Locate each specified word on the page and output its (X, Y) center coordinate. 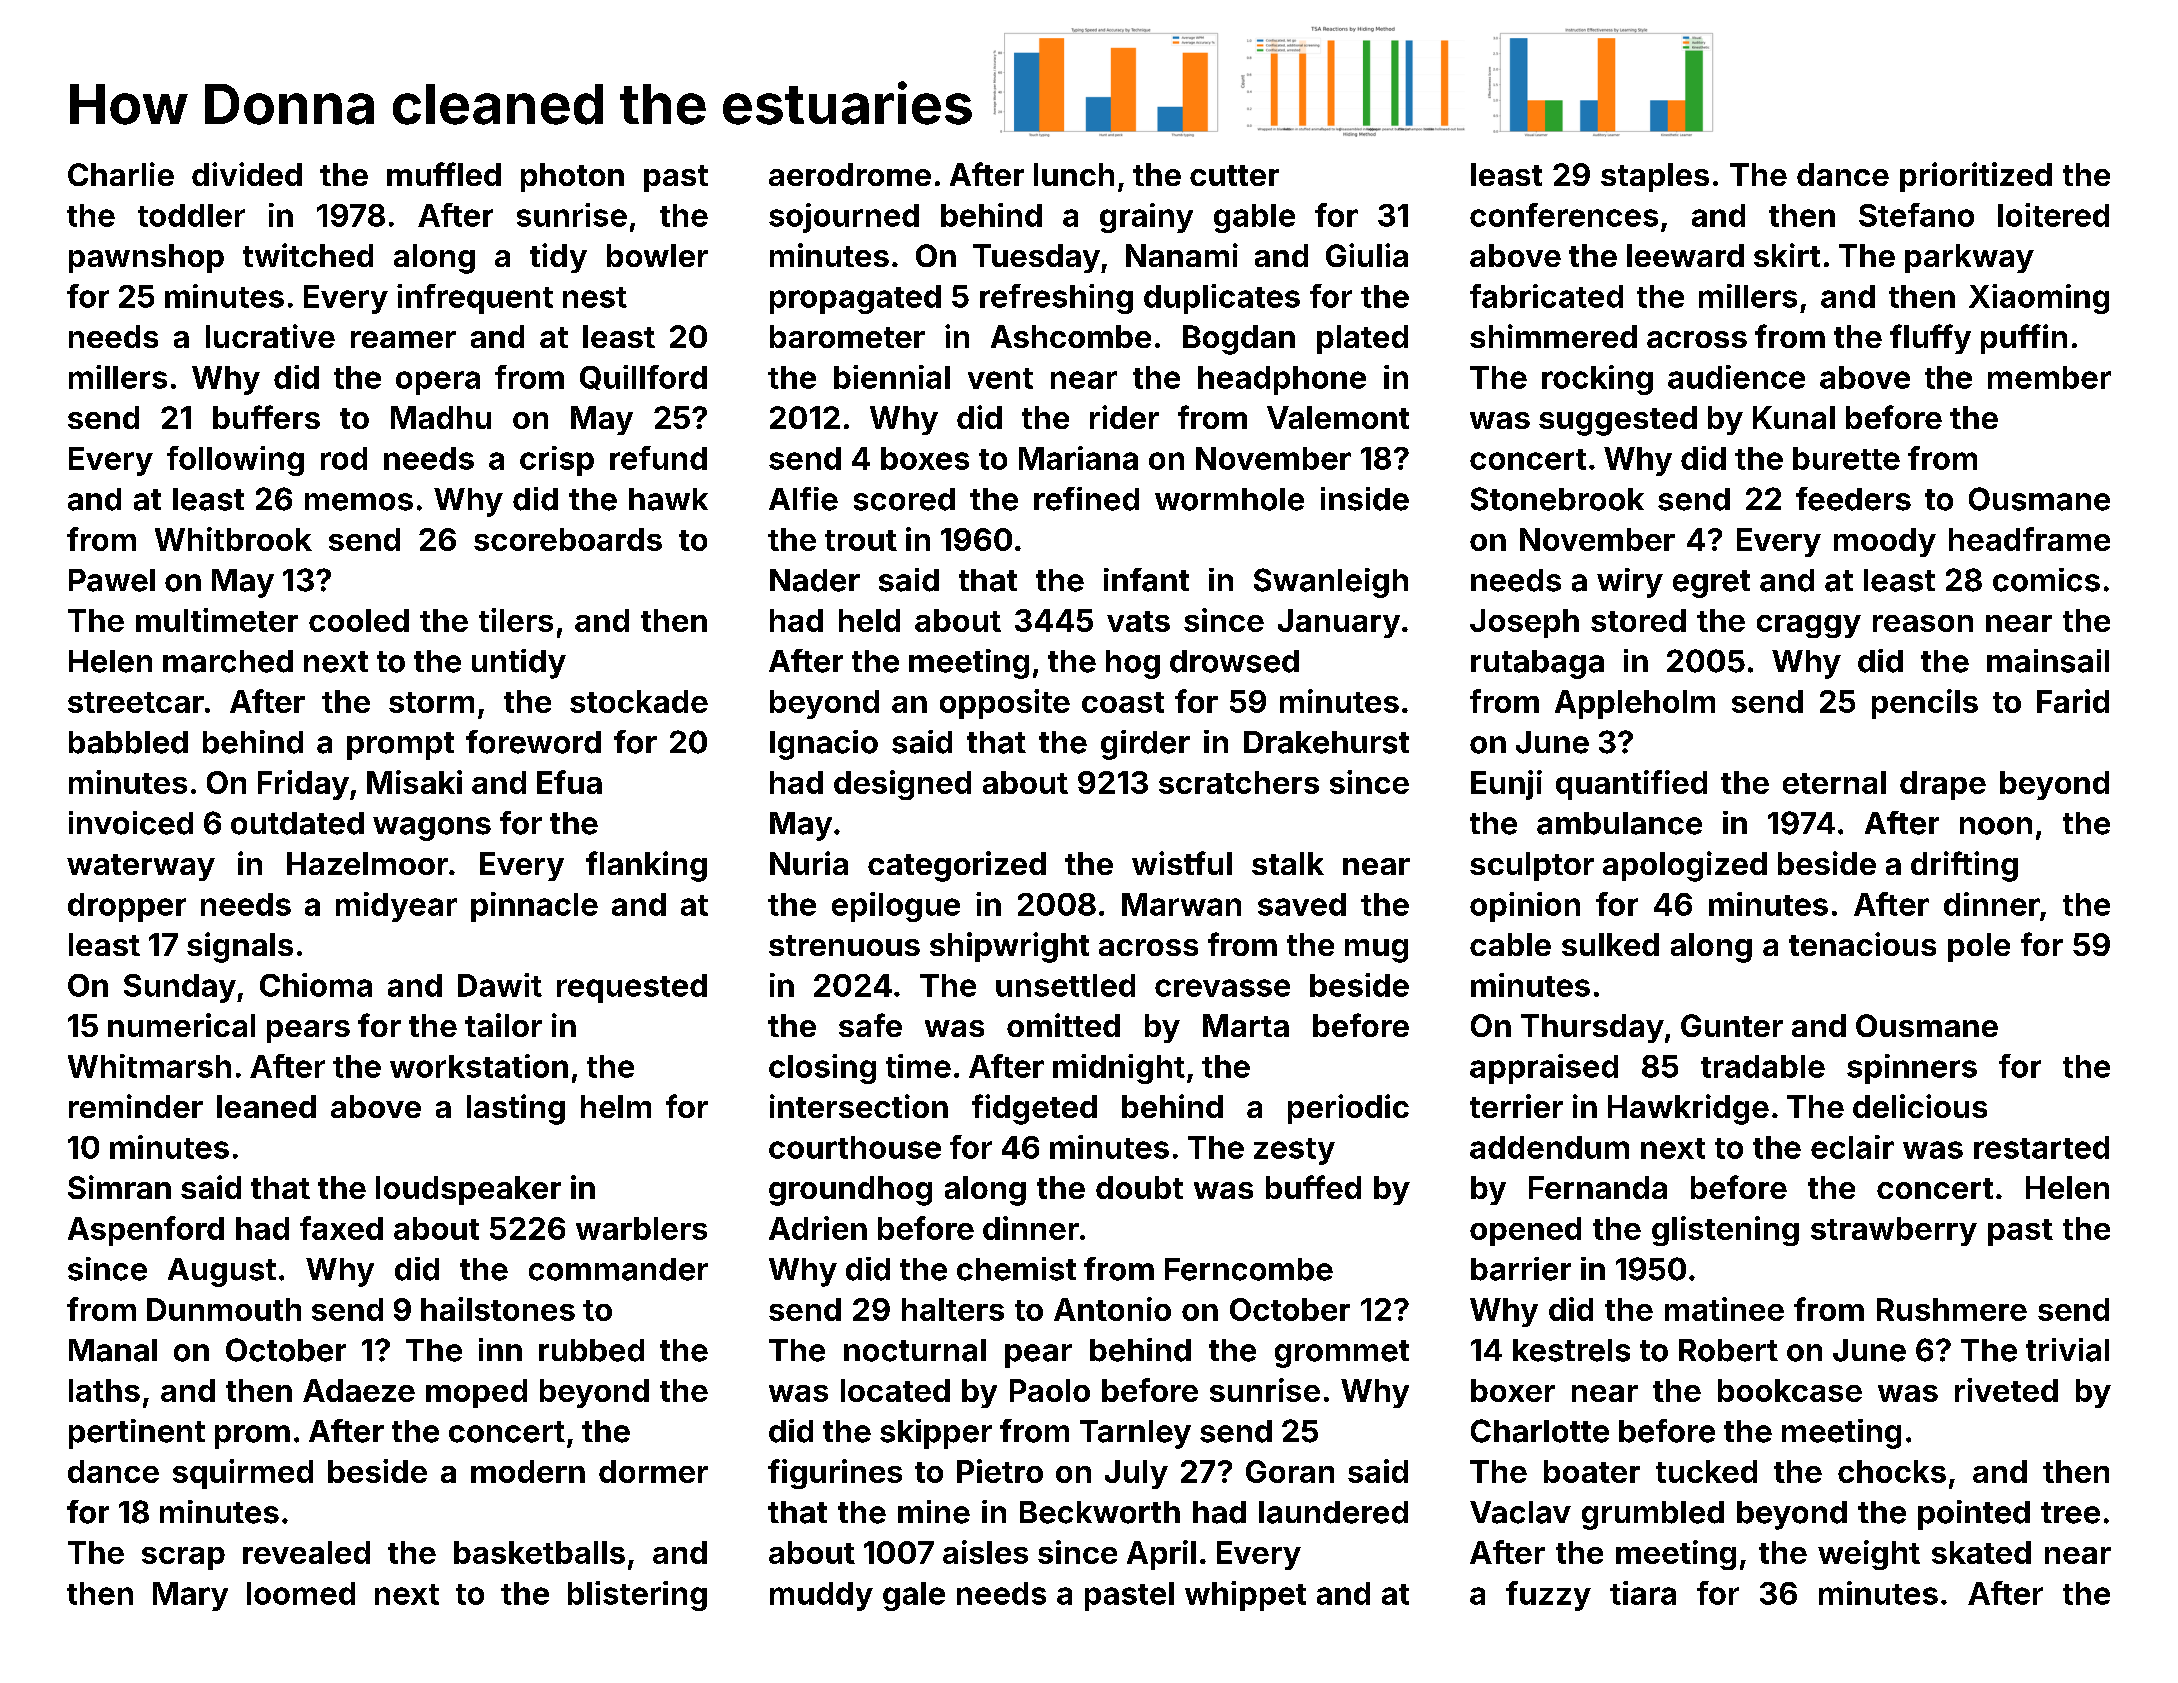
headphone (1282, 380)
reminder (136, 1106)
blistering (637, 1596)
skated (1981, 1552)
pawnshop (146, 258)
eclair (1852, 1147)
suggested (1618, 421)
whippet (1245, 1596)
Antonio (1112, 1309)
